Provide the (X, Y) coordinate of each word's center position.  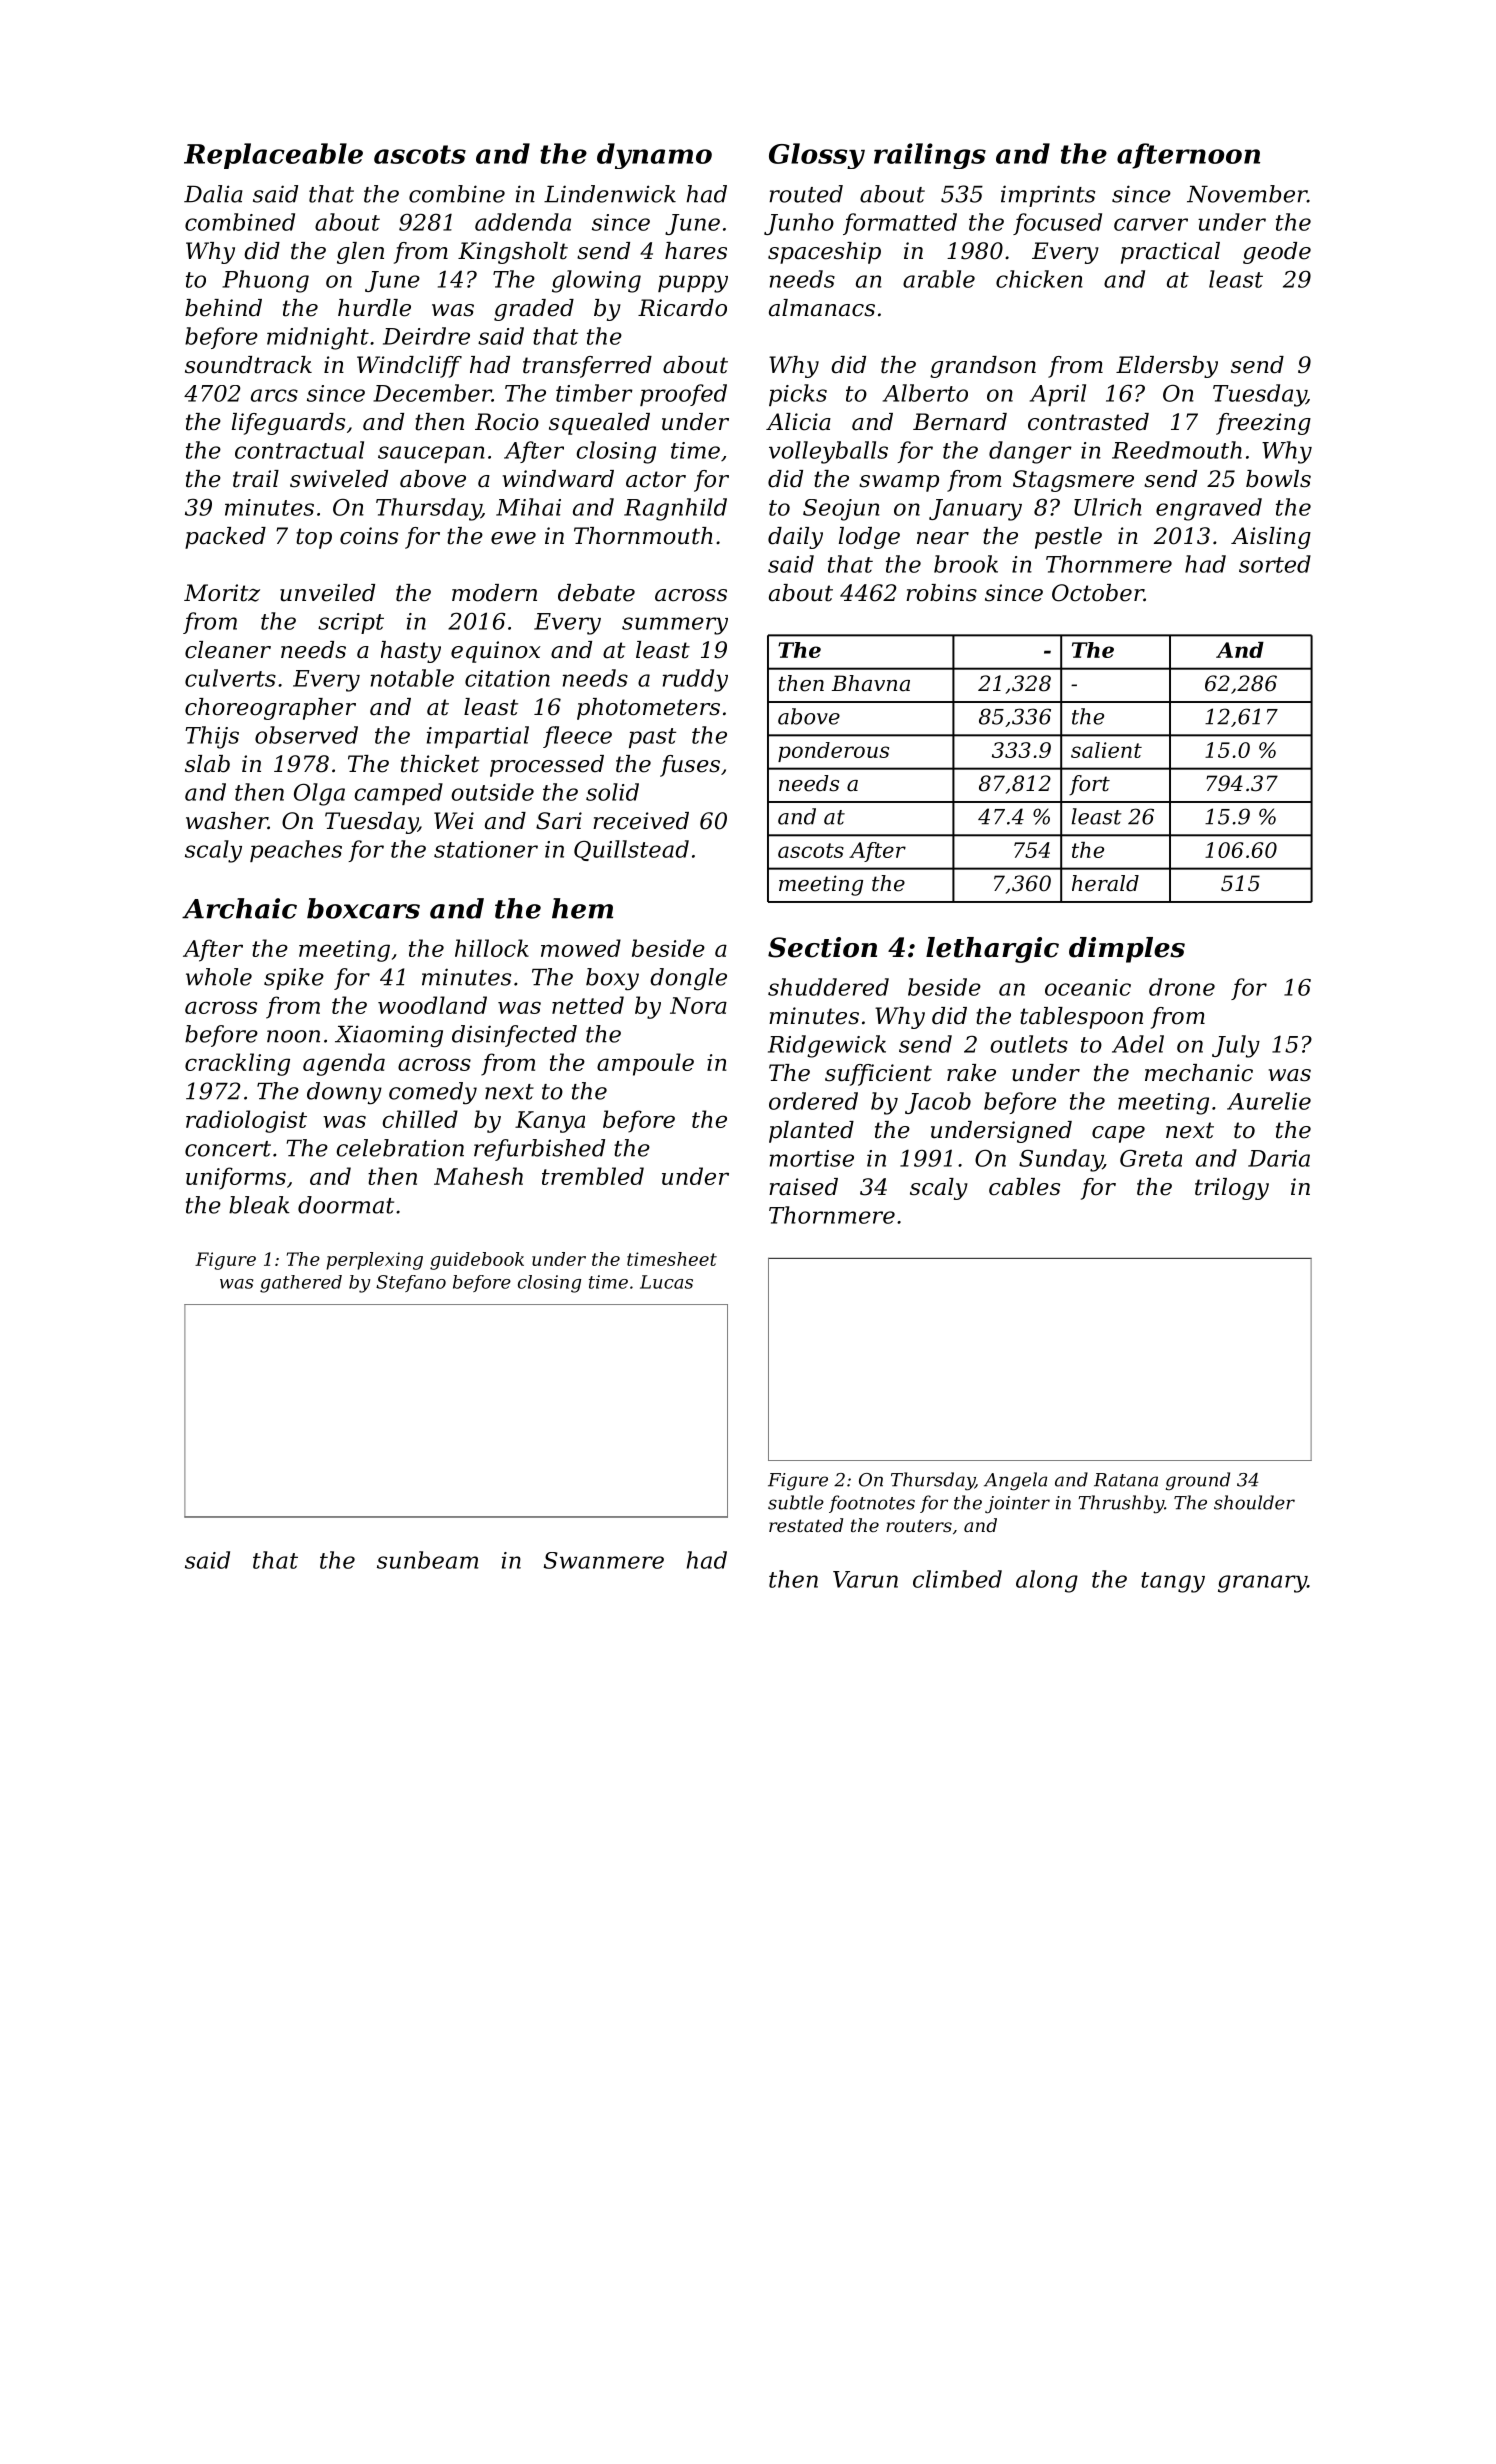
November (1247, 194)
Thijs (212, 737)
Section (822, 947)
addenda (523, 222)
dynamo (654, 156)
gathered (301, 1284)
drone (1182, 987)
